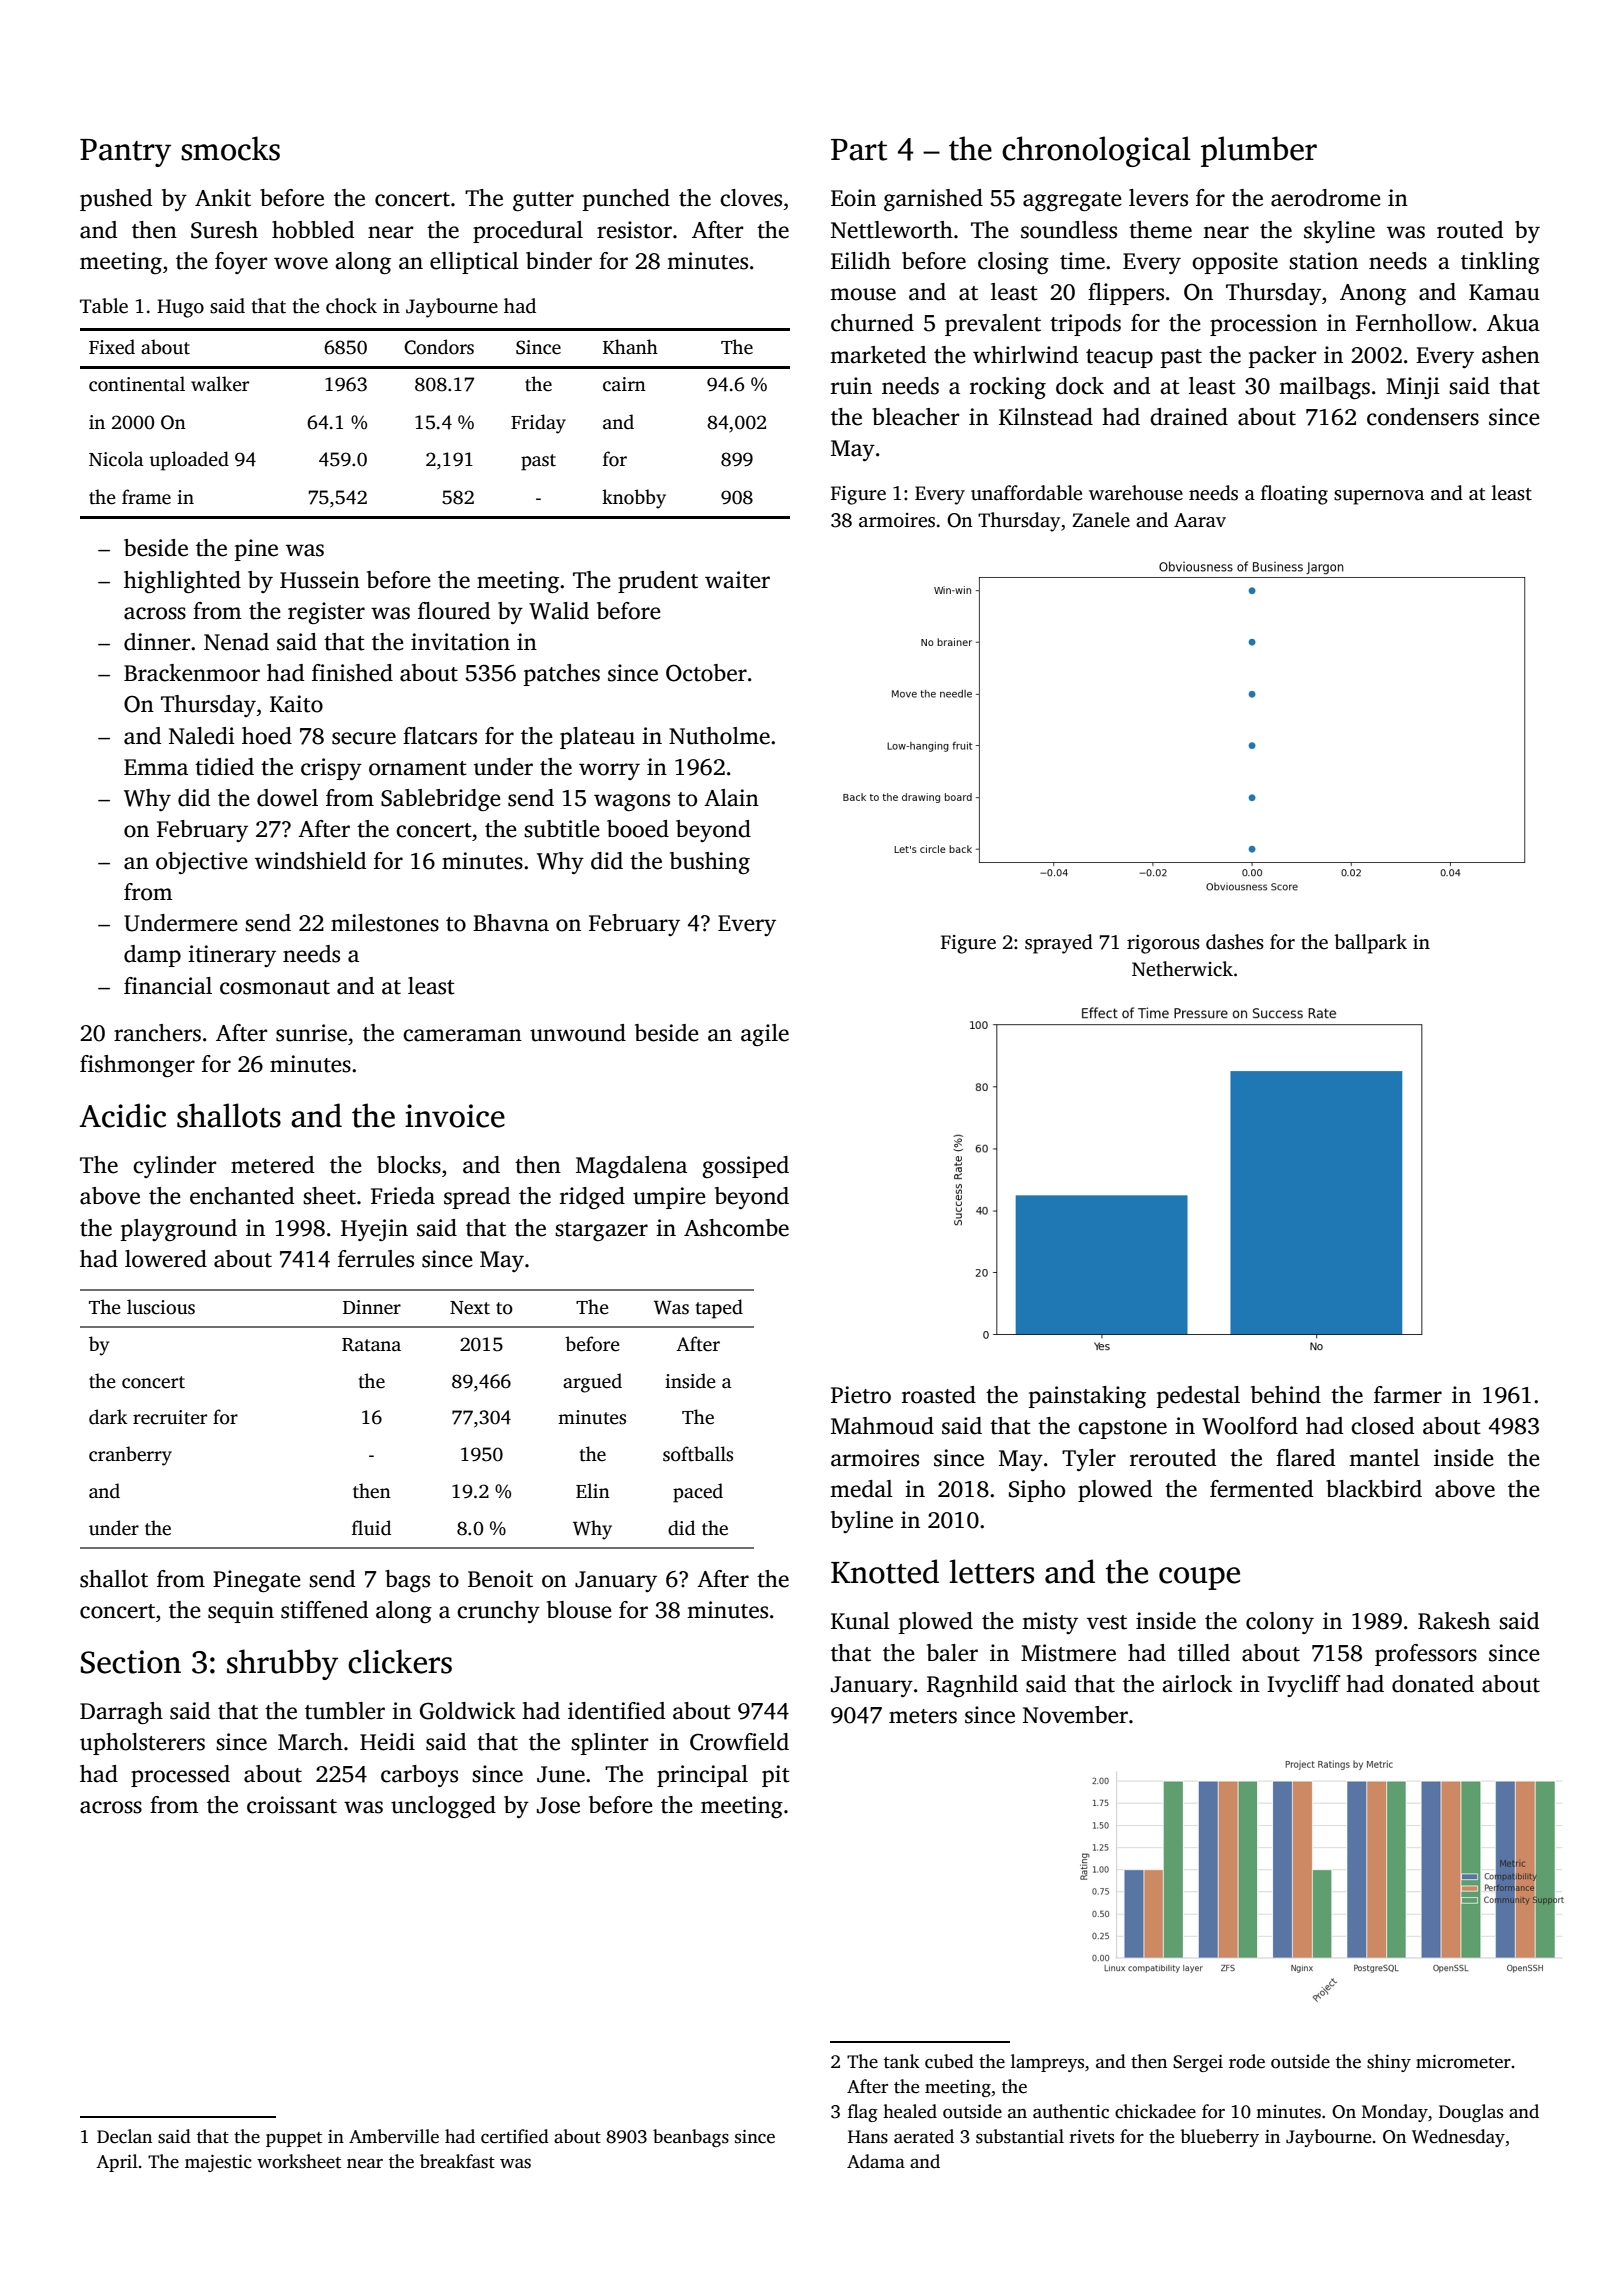 This page has height=2292, width=1620. What do you see at coordinates (1259, 151) in the page?
I see `plumber` at bounding box center [1259, 151].
